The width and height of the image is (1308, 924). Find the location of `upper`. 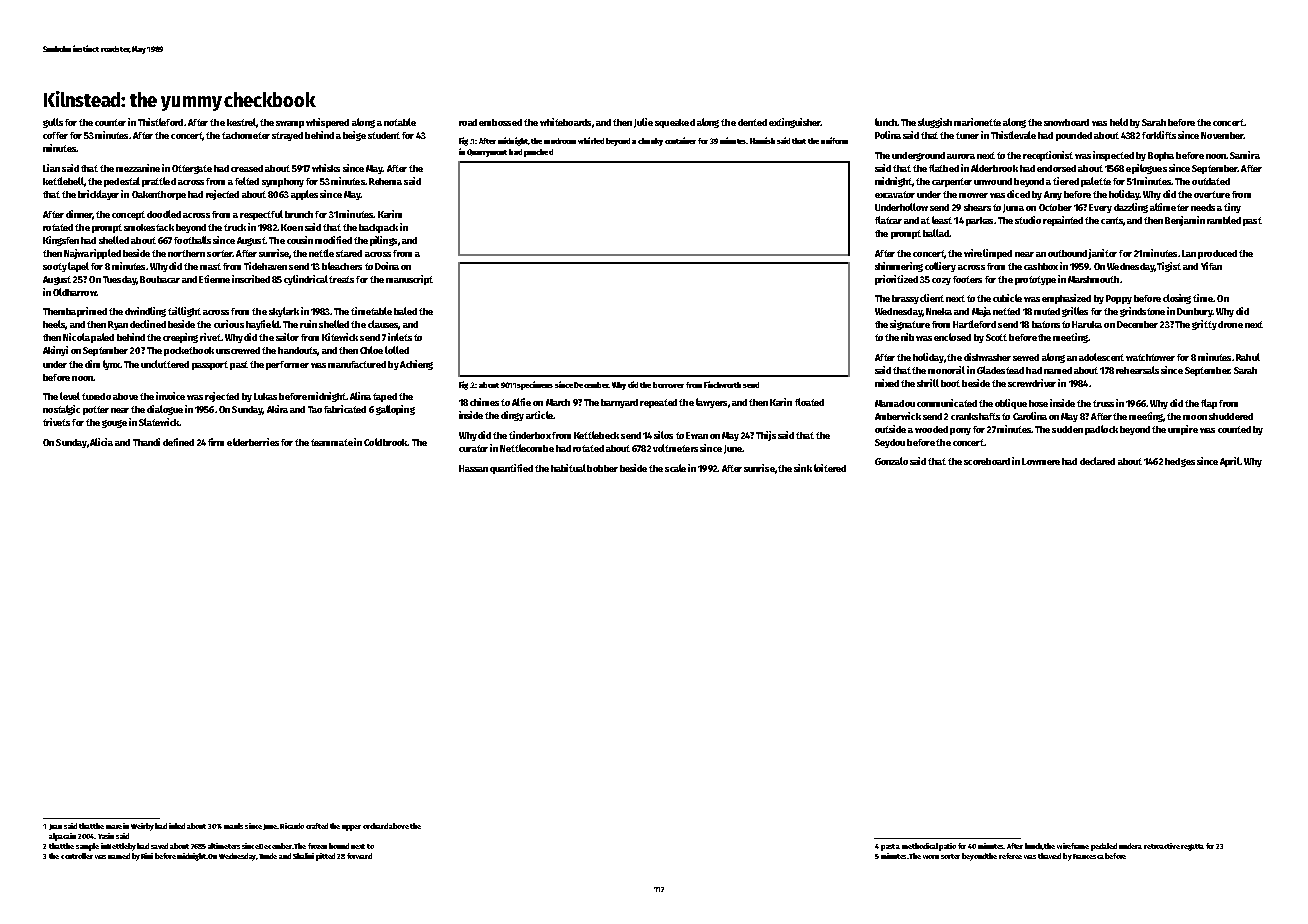

upper is located at coordinates (351, 828).
